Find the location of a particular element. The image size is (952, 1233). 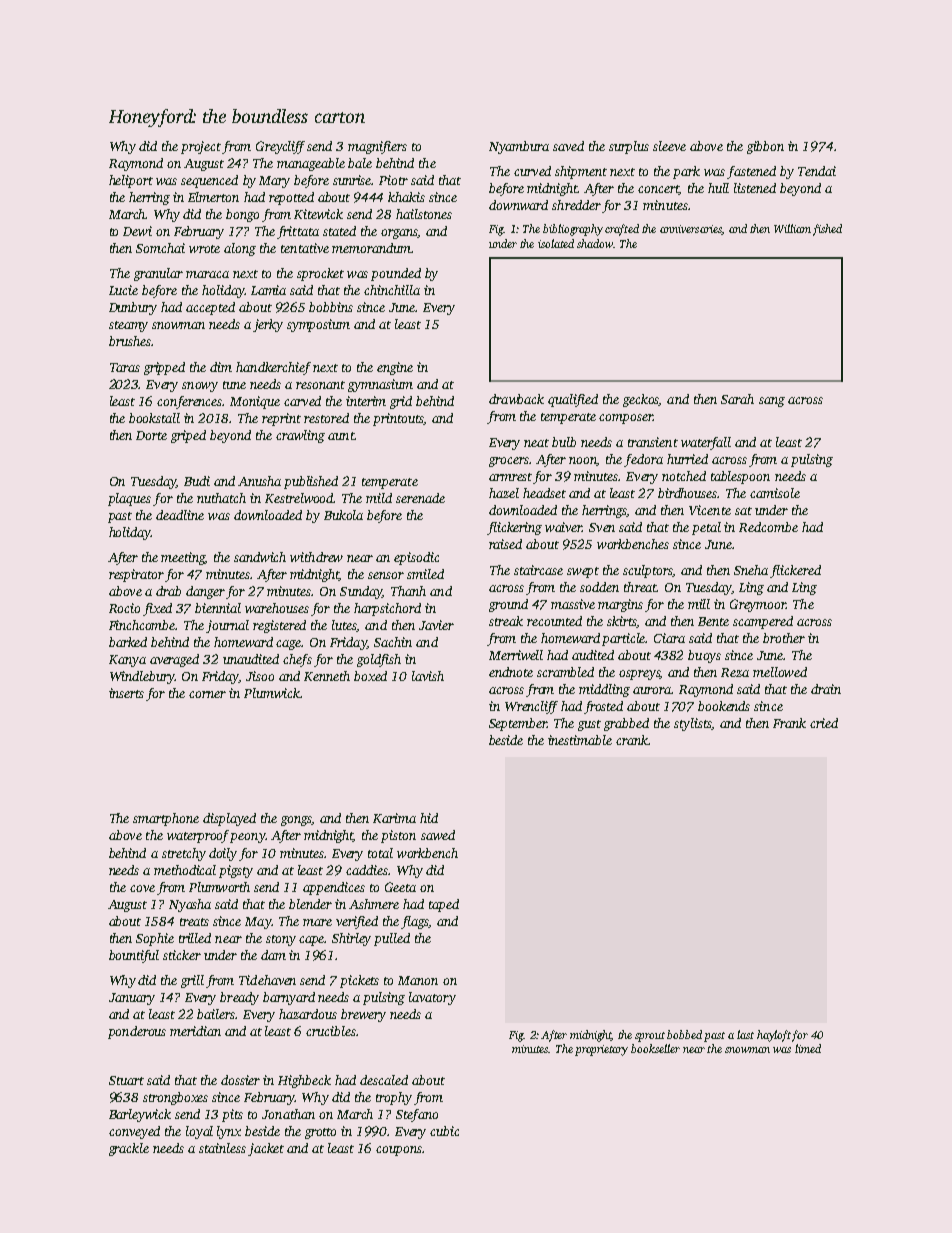

Nyasha is located at coordinates (190, 905).
